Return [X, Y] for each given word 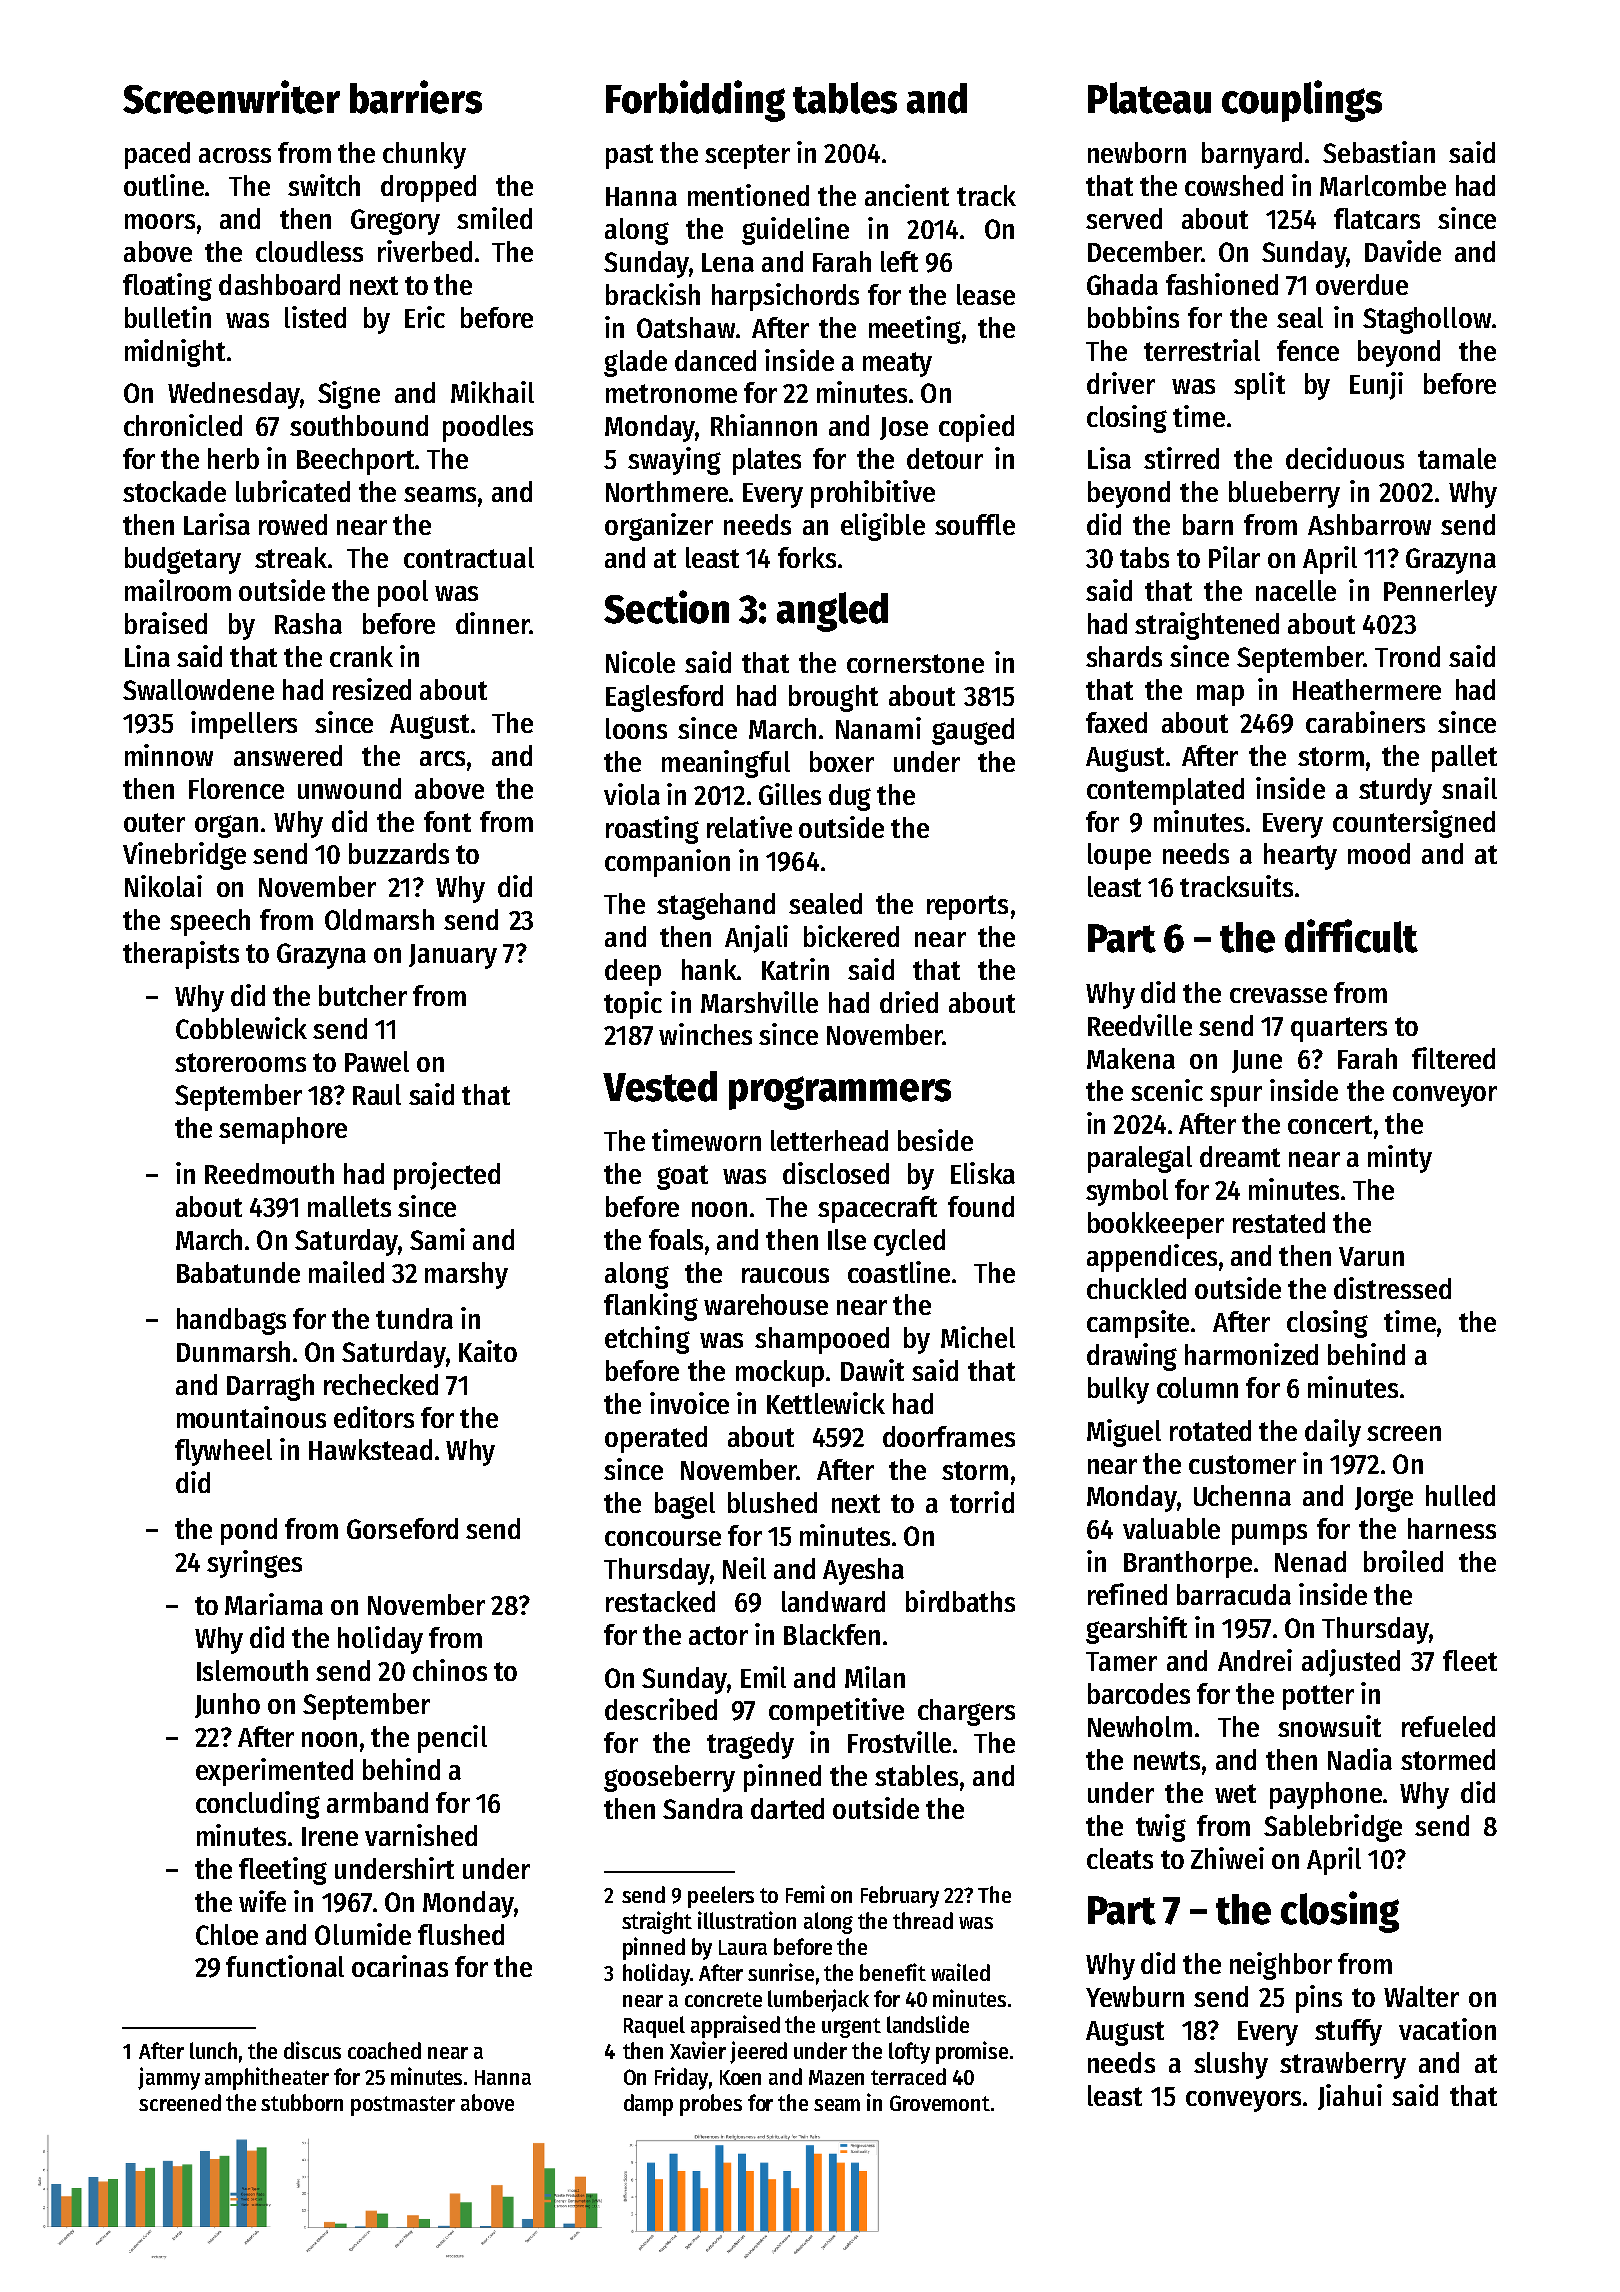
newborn [1137, 152]
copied [976, 428]
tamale [1457, 458]
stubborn [302, 2102]
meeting [915, 330]
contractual [469, 557]
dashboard [279, 284]
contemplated [1165, 791]
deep [633, 972]
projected [447, 1176]
